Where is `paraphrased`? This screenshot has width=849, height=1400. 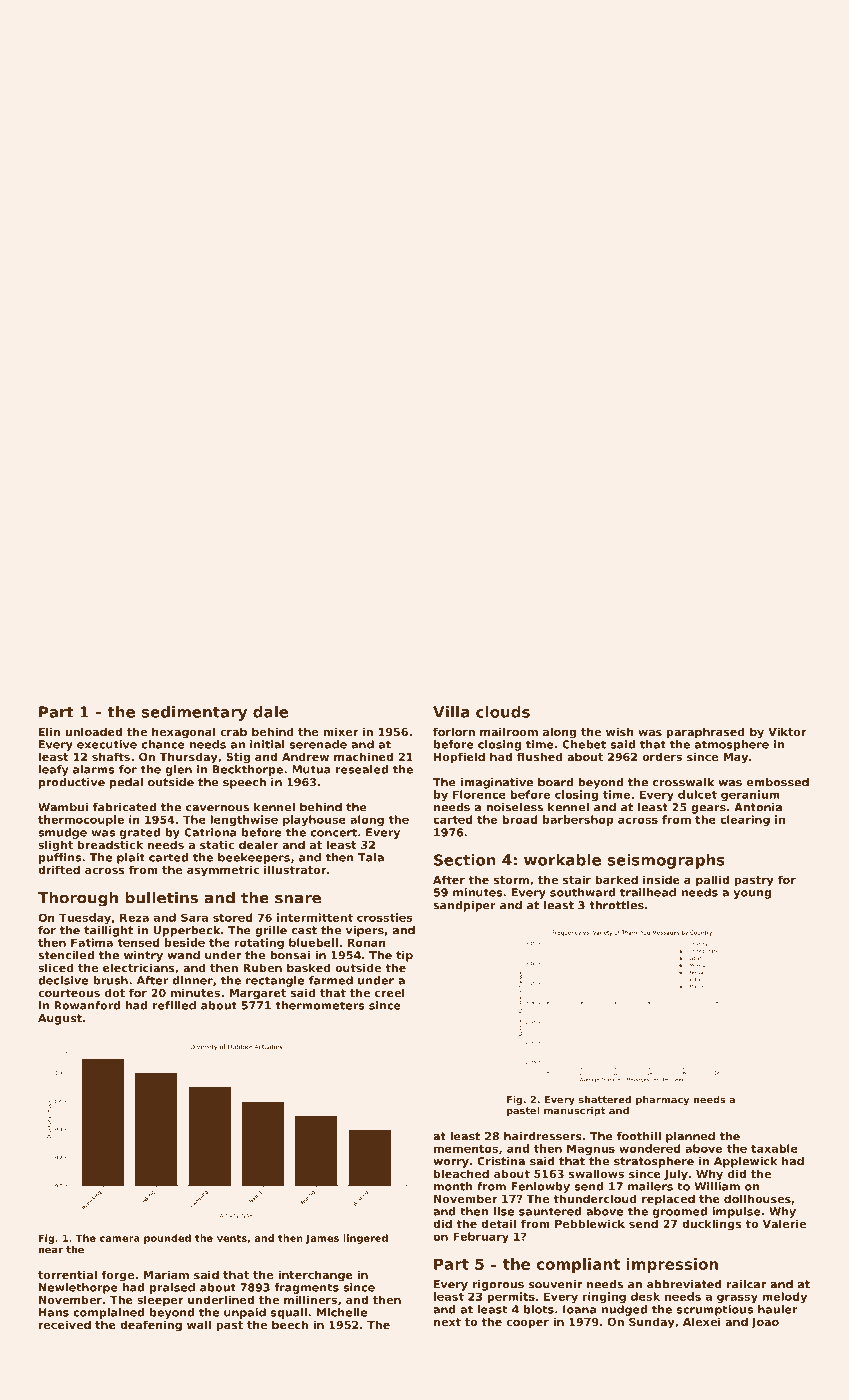 paraphrased is located at coordinates (706, 733).
